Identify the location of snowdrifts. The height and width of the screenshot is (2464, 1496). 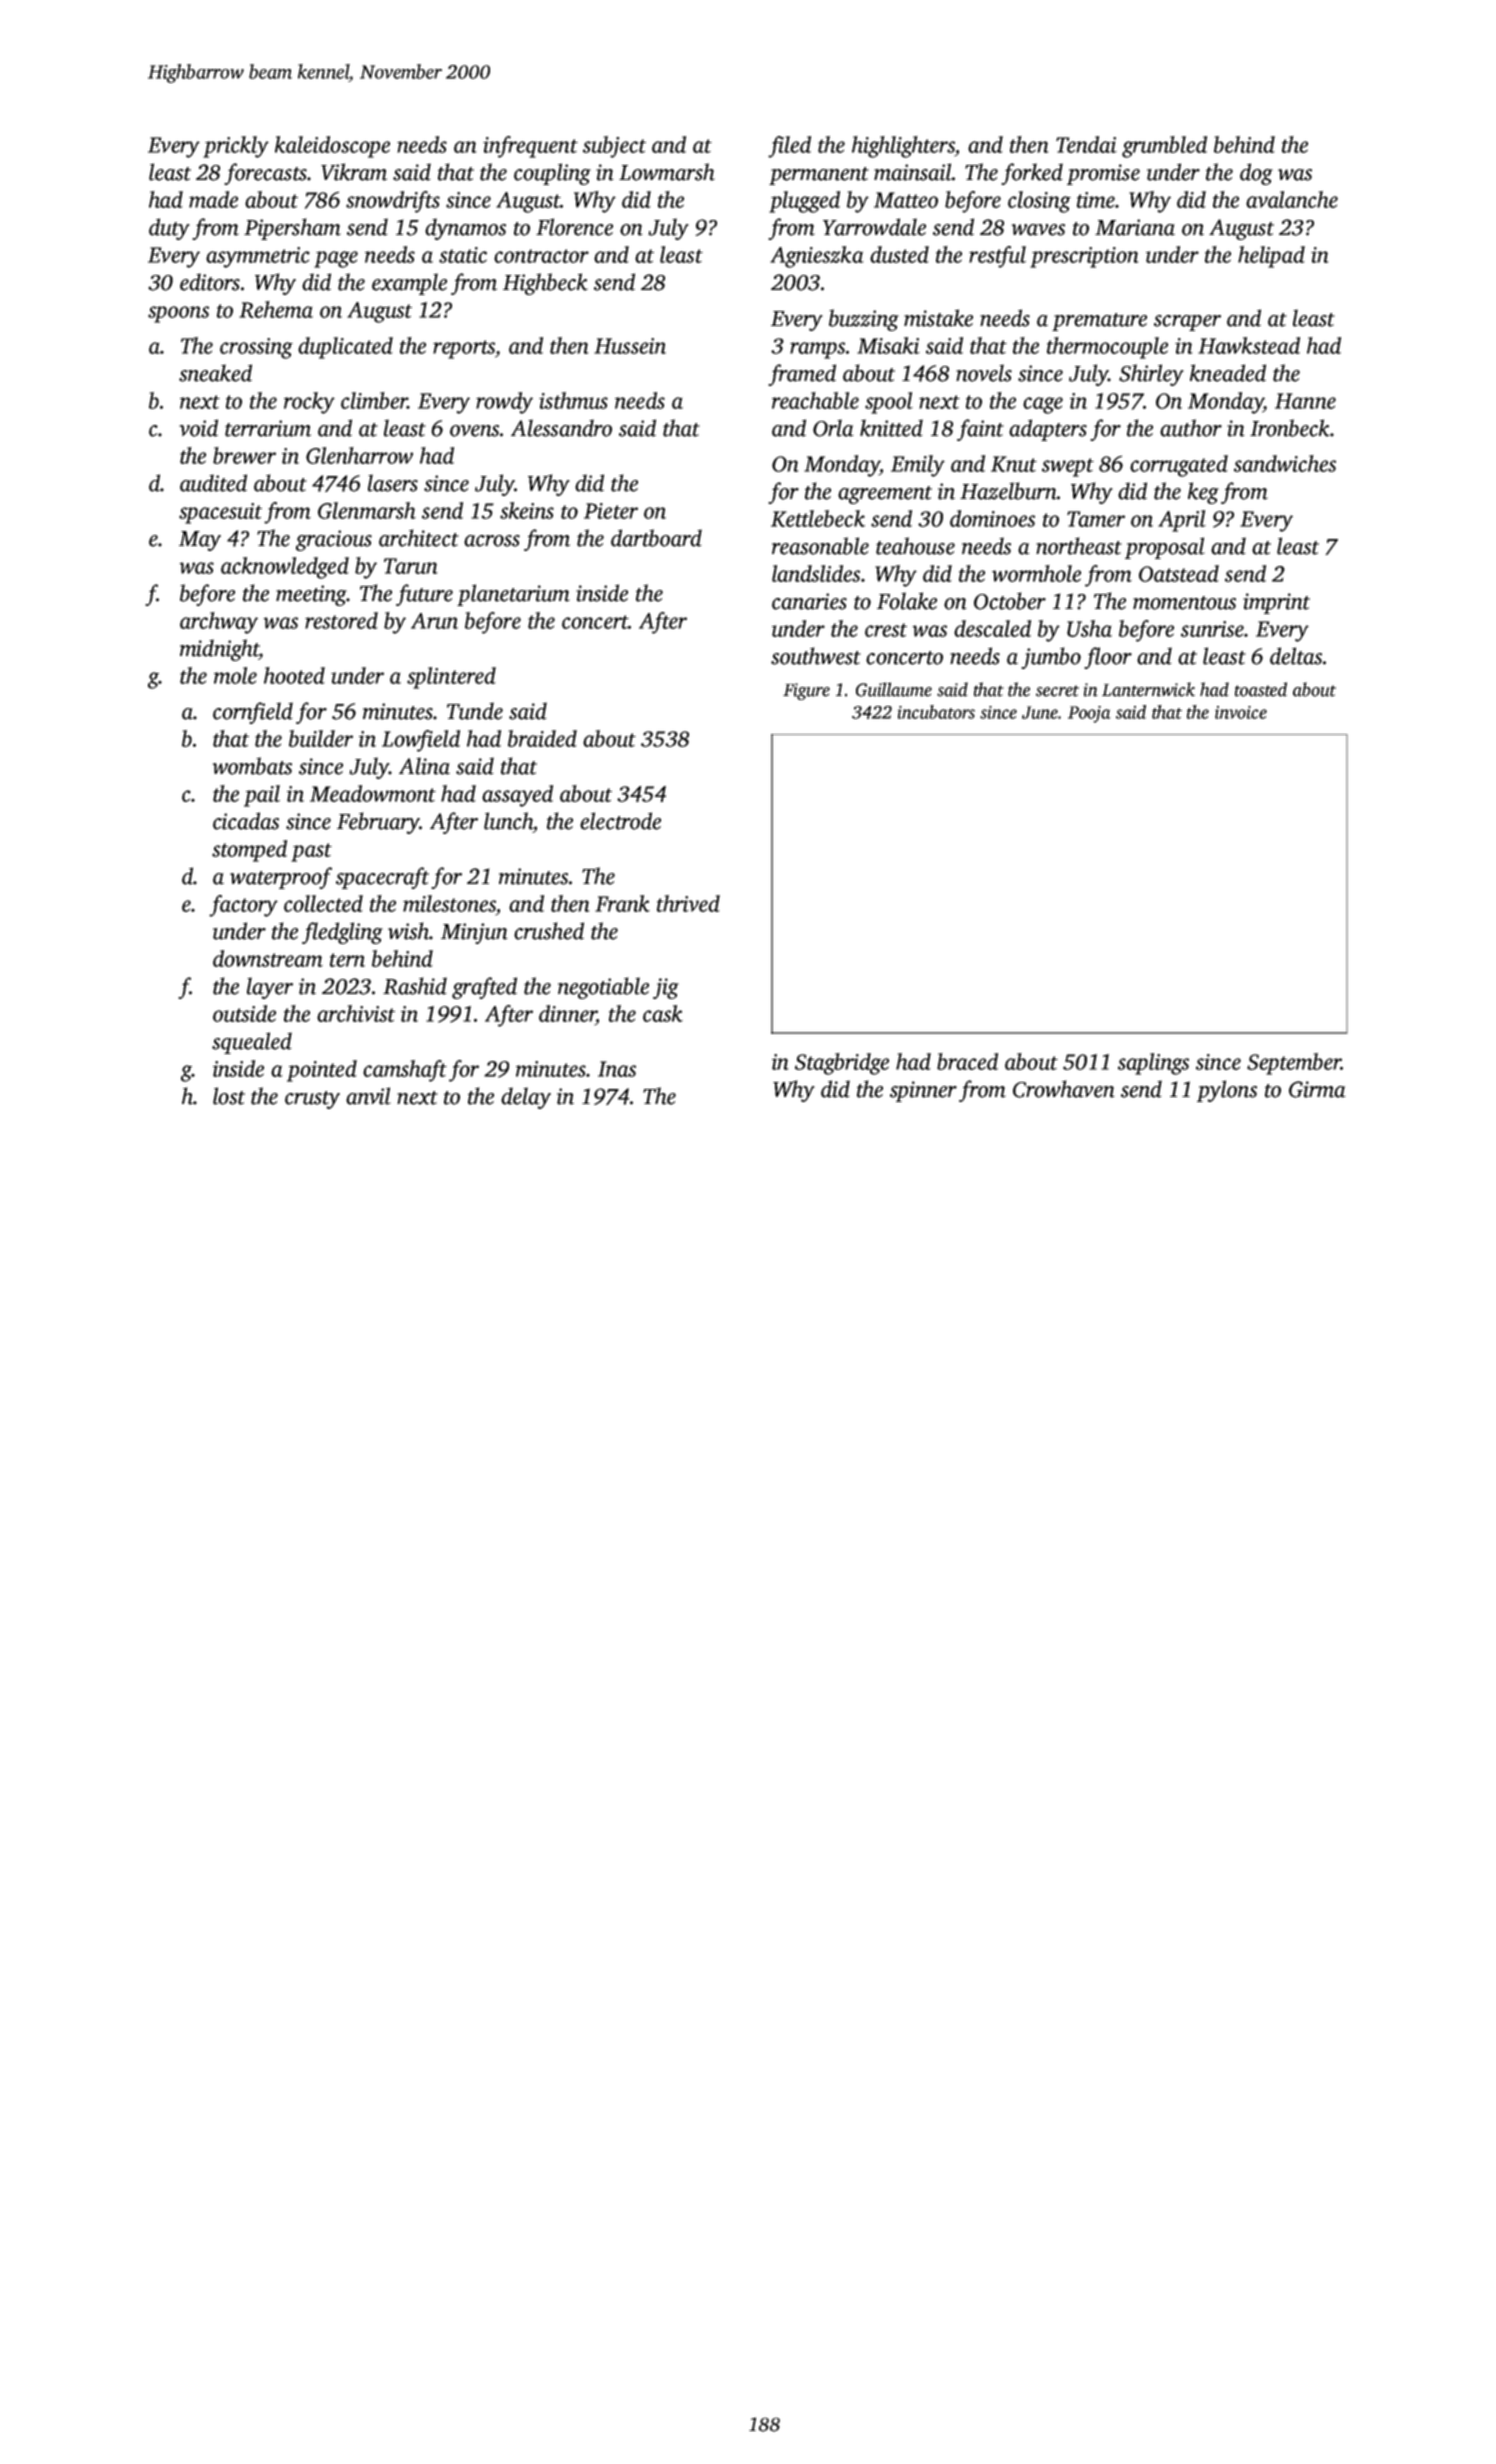
(393, 202).
